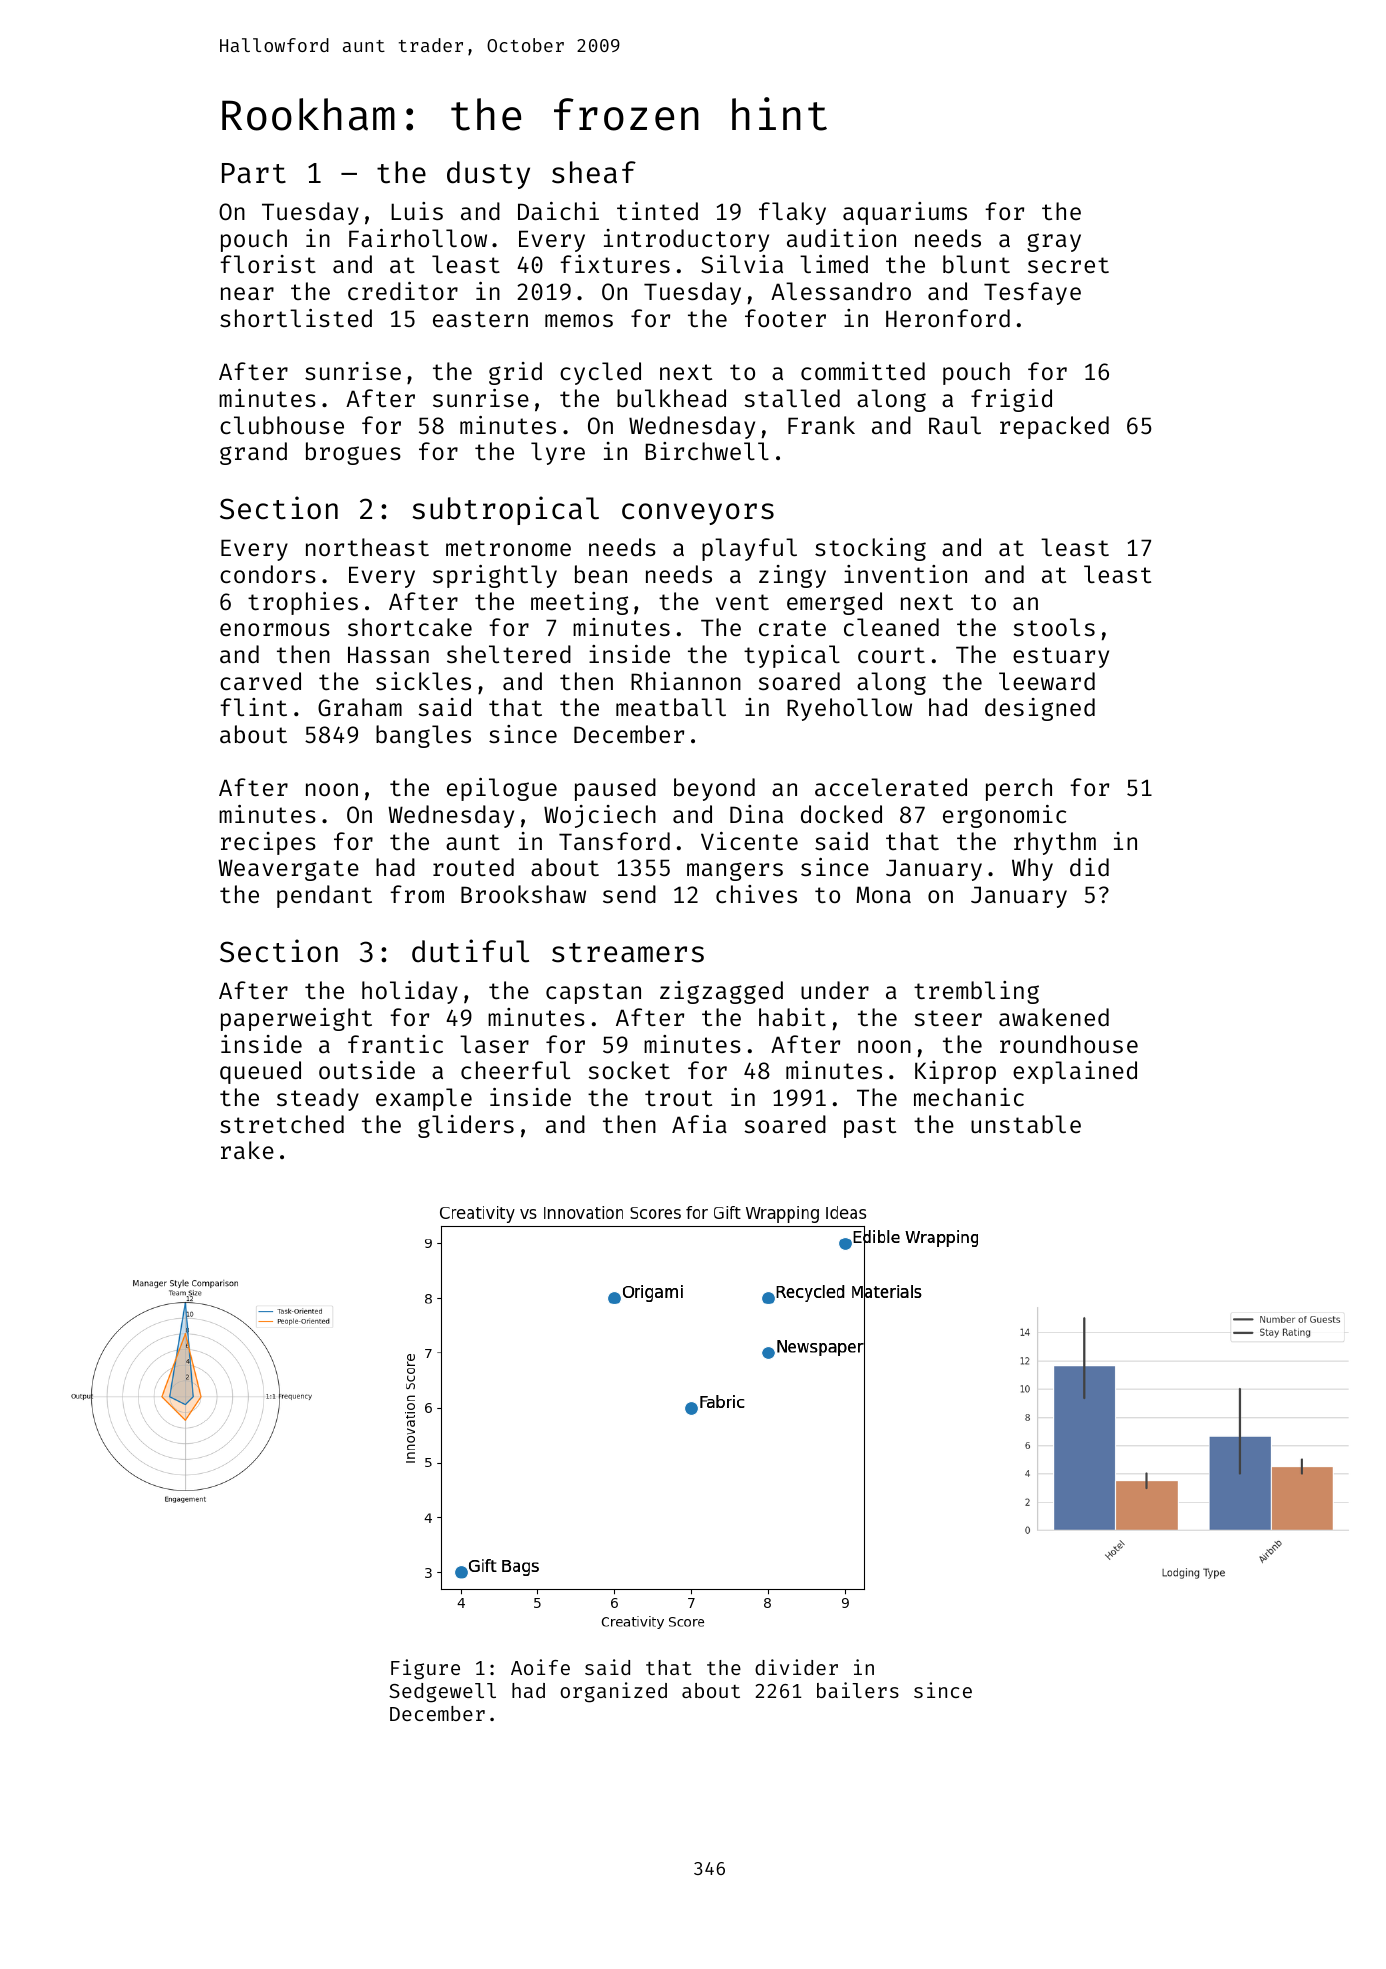 The width and height of the screenshot is (1386, 1969). I want to click on Afia, so click(699, 1124).
